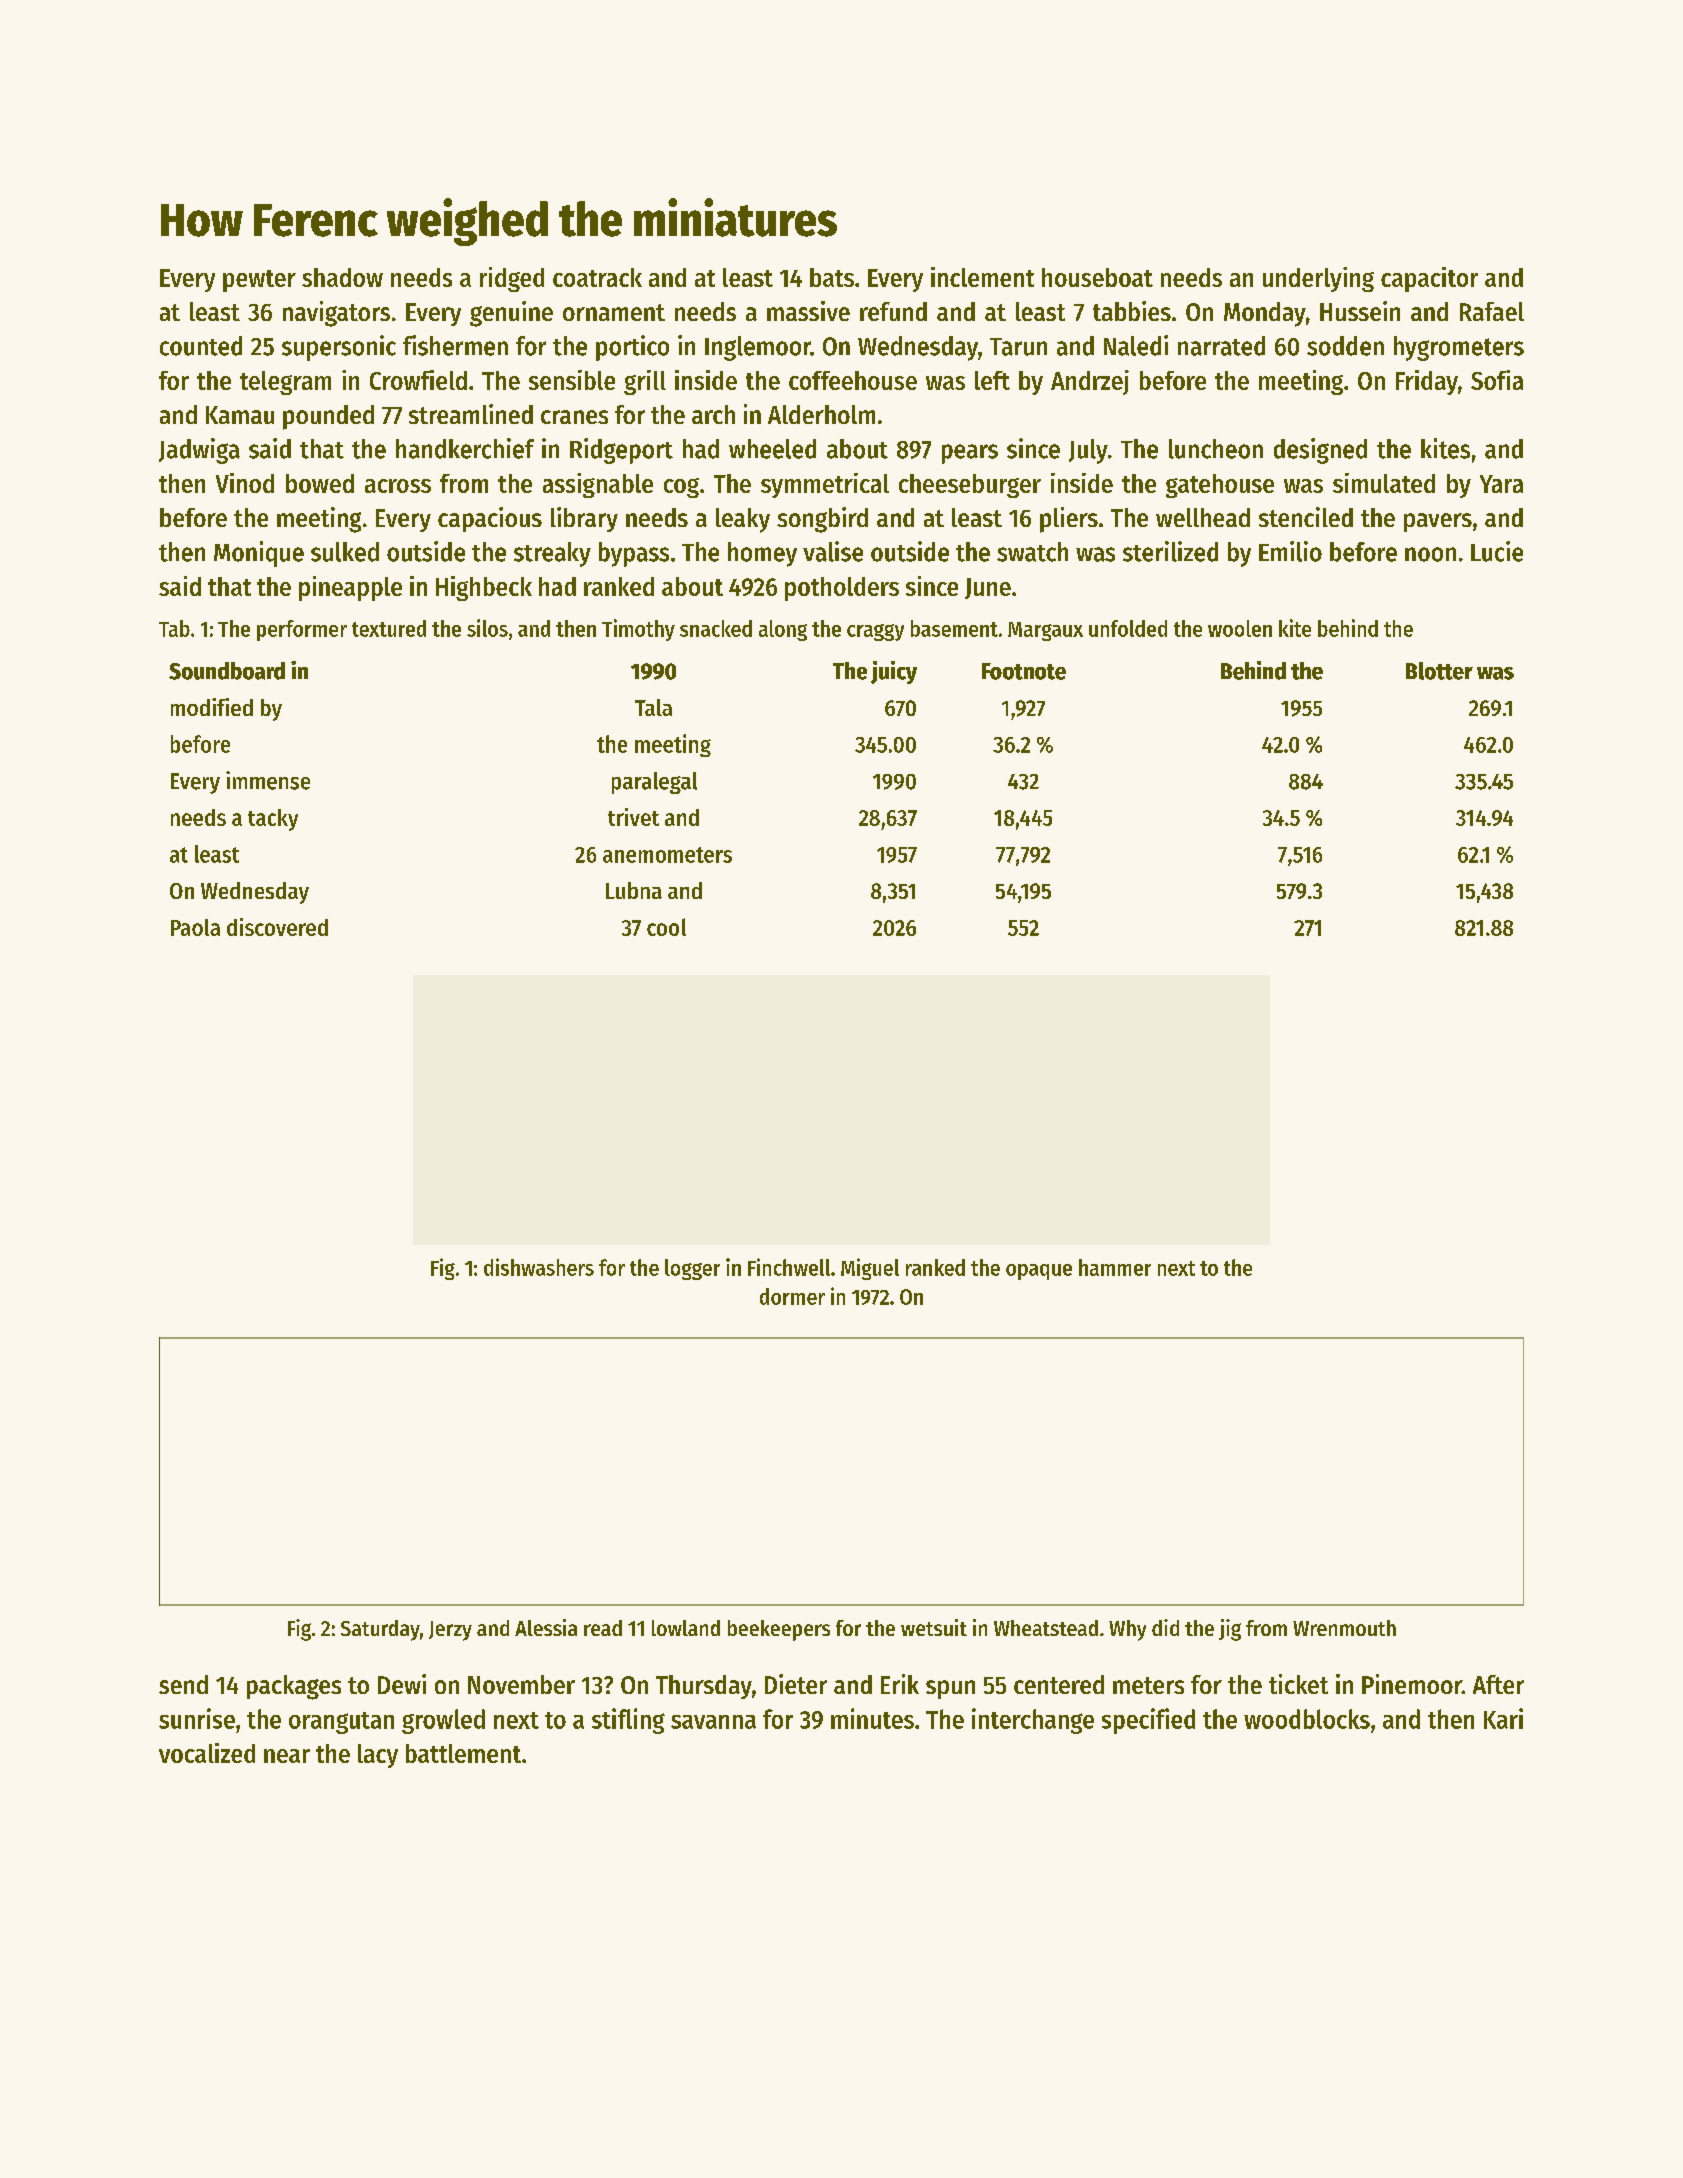 Image resolution: width=1683 pixels, height=2178 pixels. What do you see at coordinates (875, 632) in the screenshot?
I see `craggy` at bounding box center [875, 632].
